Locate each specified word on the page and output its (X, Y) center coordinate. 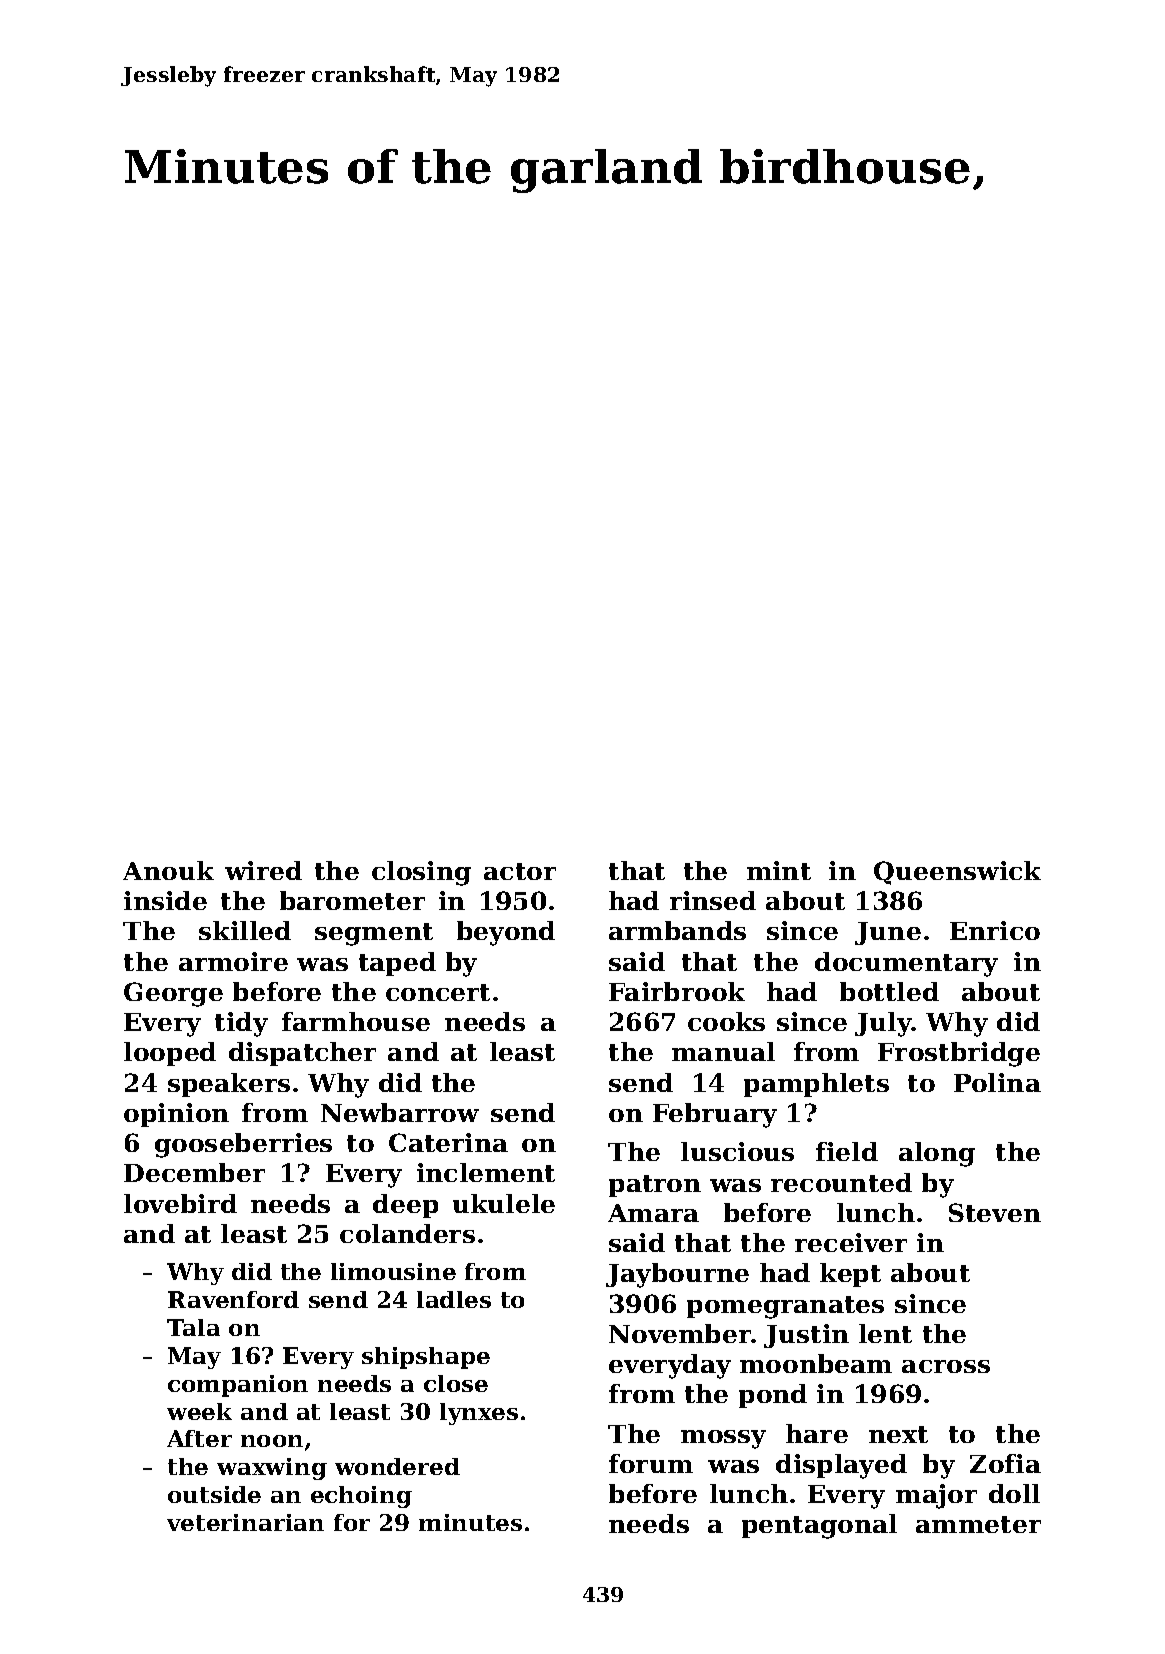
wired (263, 870)
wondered (397, 1466)
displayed (841, 1466)
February (715, 1115)
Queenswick (957, 873)
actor (520, 871)
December (194, 1172)
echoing (361, 1497)
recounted (841, 1182)
